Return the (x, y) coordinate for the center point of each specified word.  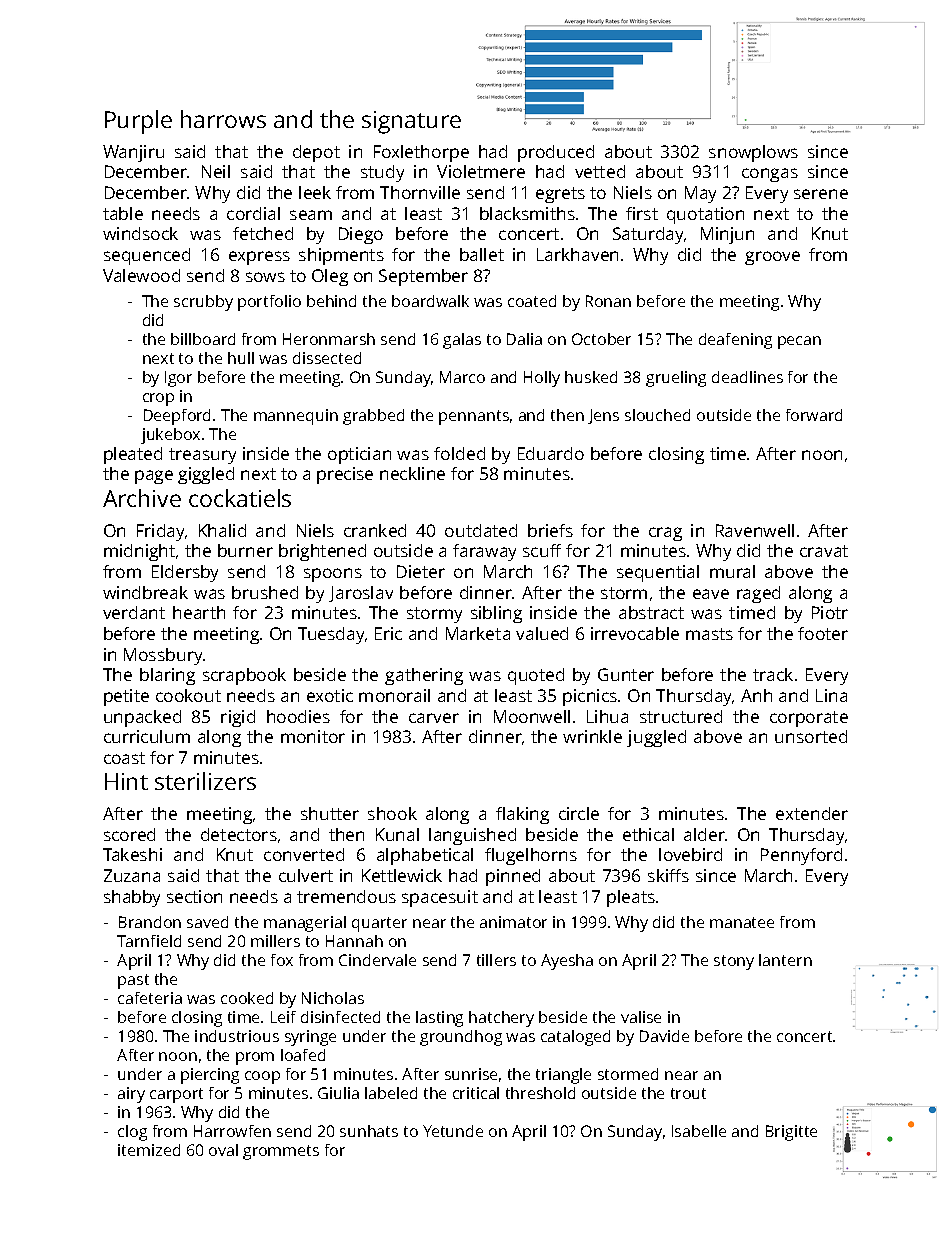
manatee (742, 922)
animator (513, 922)
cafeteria (150, 998)
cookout (188, 695)
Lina (831, 695)
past (133, 981)
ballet (482, 254)
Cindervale (377, 960)
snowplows (753, 153)
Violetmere (481, 171)
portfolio (269, 303)
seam (311, 215)
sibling (496, 614)
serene (821, 194)
